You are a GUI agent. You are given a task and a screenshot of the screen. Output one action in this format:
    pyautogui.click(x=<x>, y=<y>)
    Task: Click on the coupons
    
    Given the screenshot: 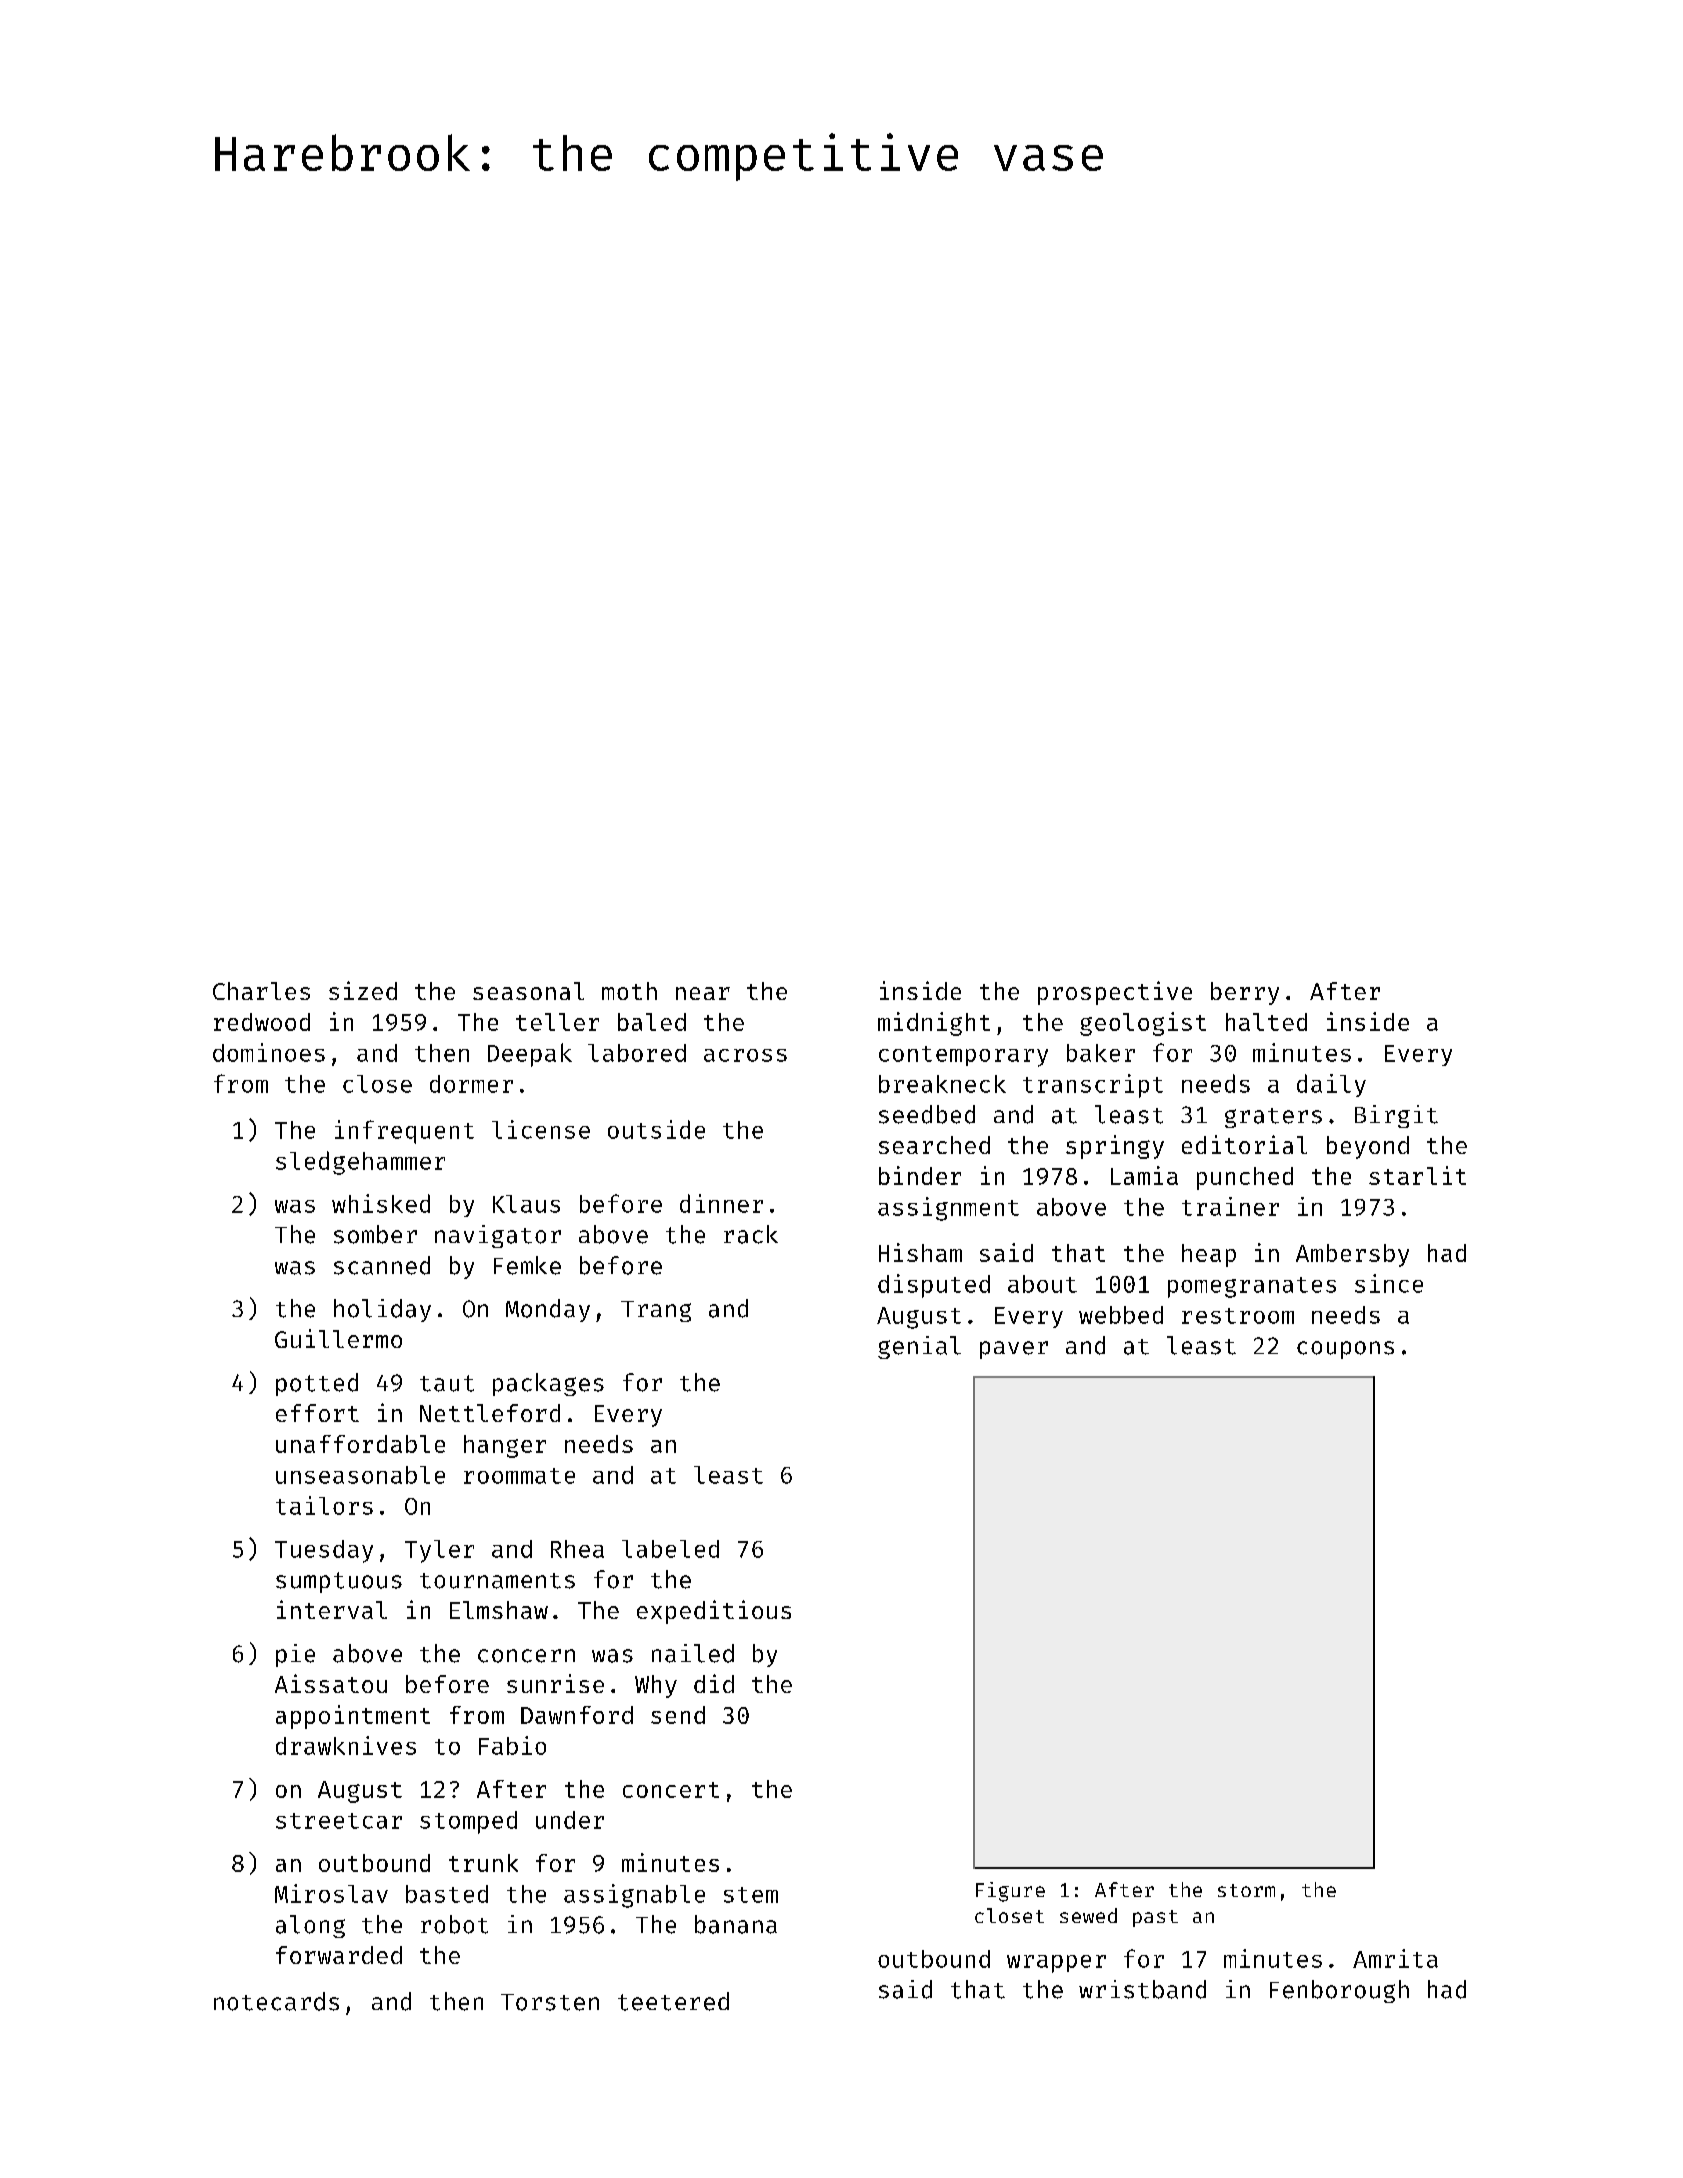 What is the action you would take?
    pyautogui.click(x=1345, y=1350)
